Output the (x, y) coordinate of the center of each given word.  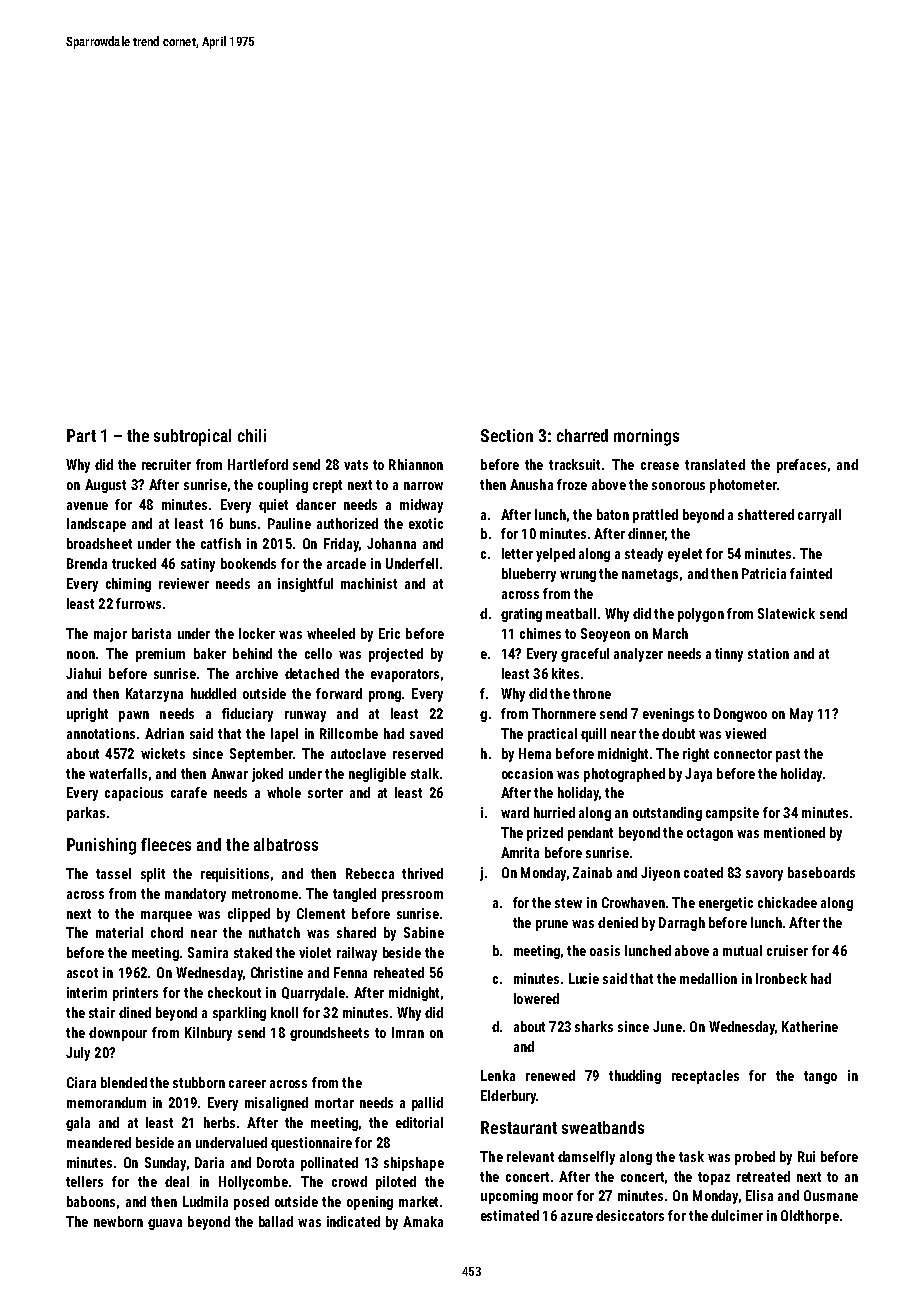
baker (210, 653)
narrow (423, 486)
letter (517, 553)
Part (81, 435)
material (119, 932)
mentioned (794, 832)
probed (755, 1158)
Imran (408, 1032)
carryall (819, 516)
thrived (422, 873)
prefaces (801, 466)
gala (78, 1124)
